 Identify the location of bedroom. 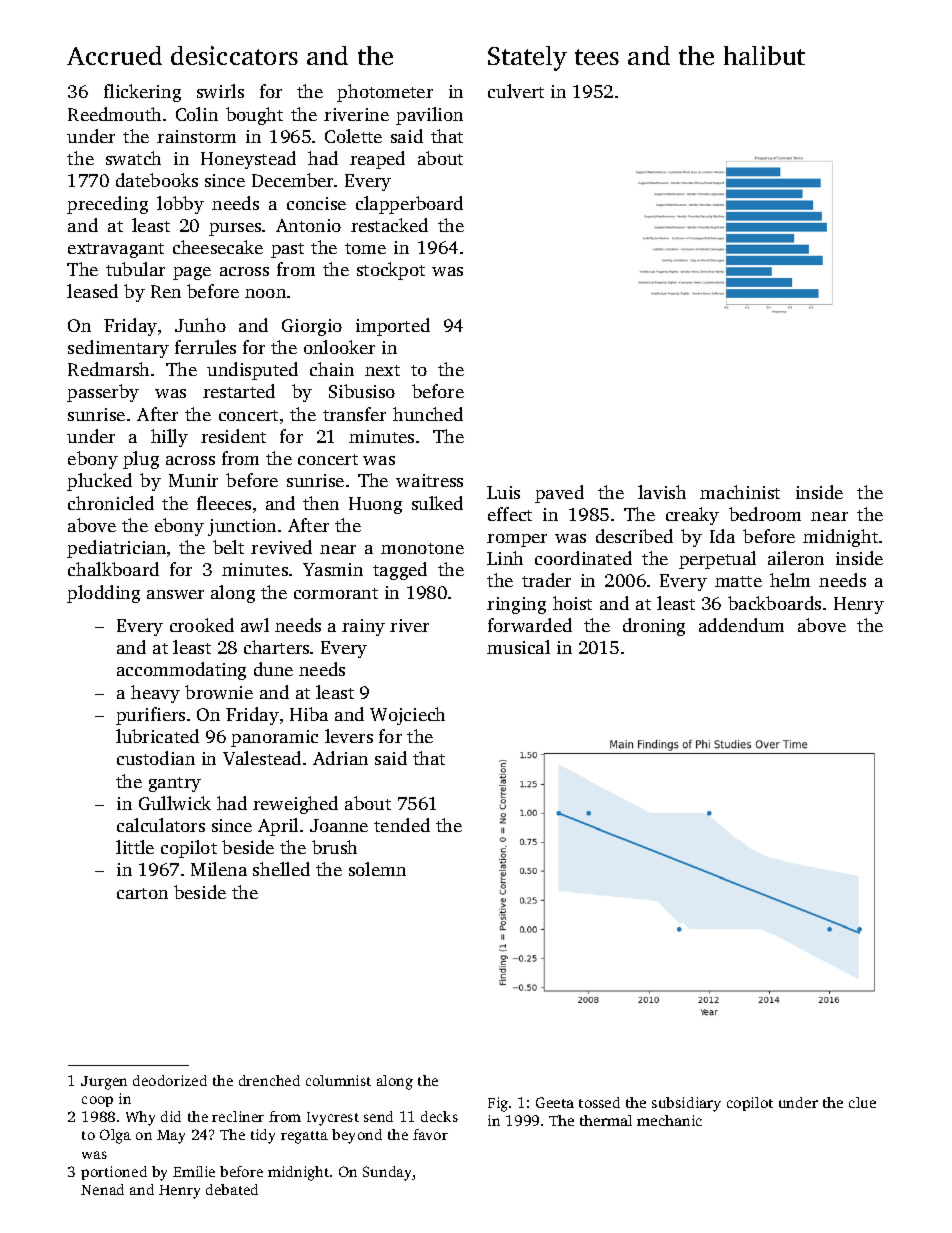
(765, 514).
